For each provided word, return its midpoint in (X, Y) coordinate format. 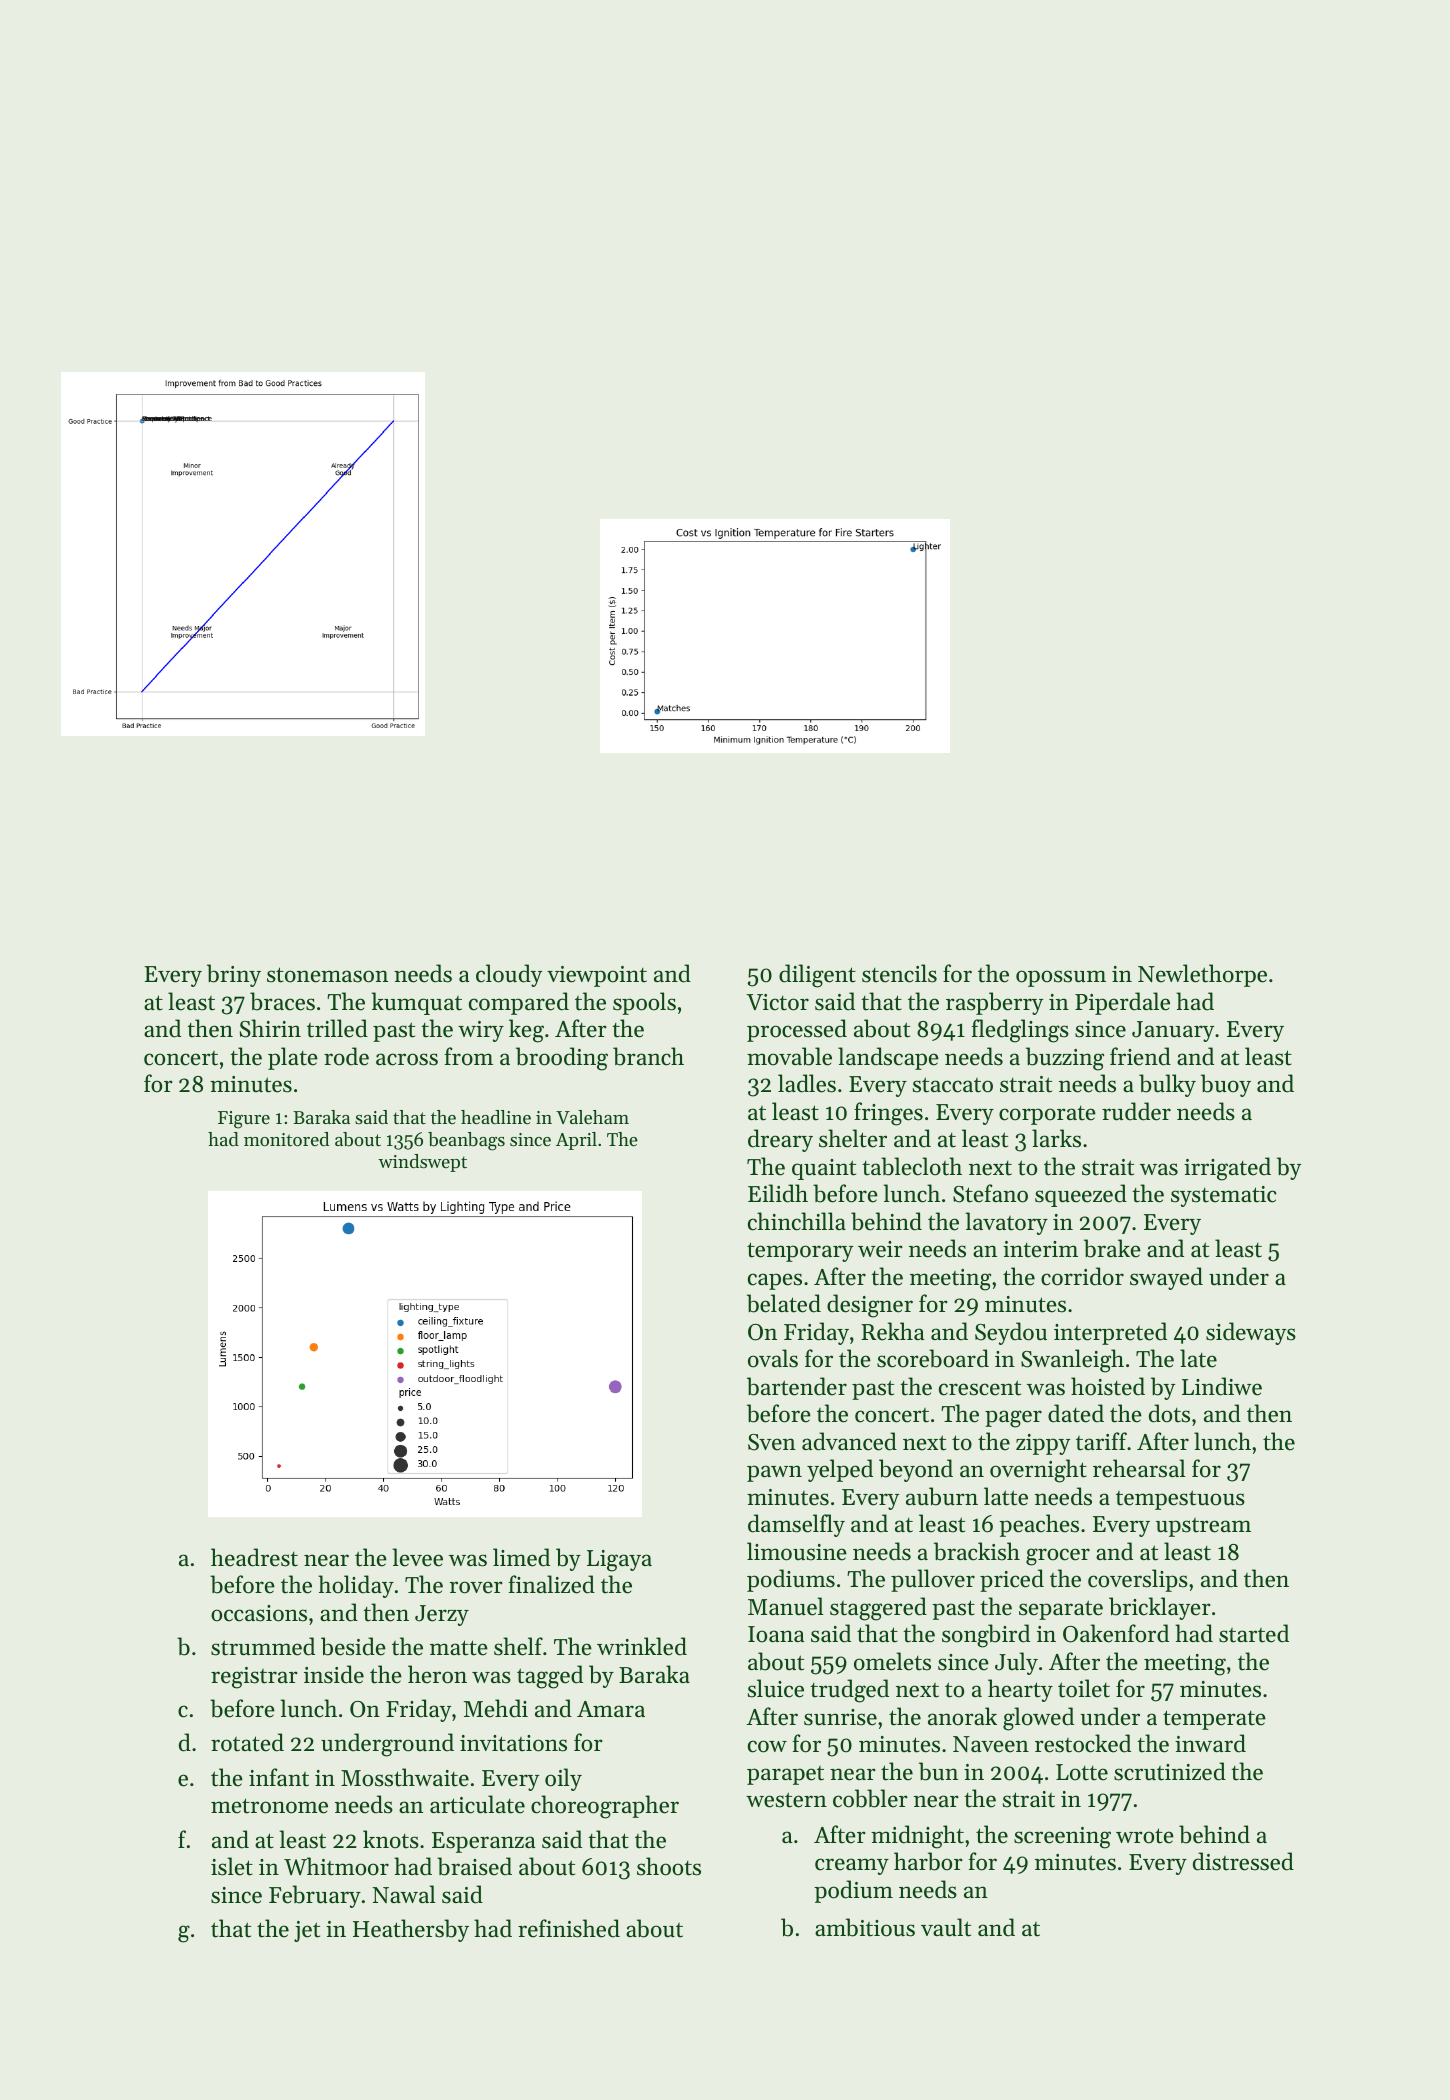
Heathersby (411, 1930)
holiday (356, 1586)
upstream (1203, 1527)
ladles (807, 1083)
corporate (1047, 1115)
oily (563, 1779)
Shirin (270, 1028)
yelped (840, 1470)
